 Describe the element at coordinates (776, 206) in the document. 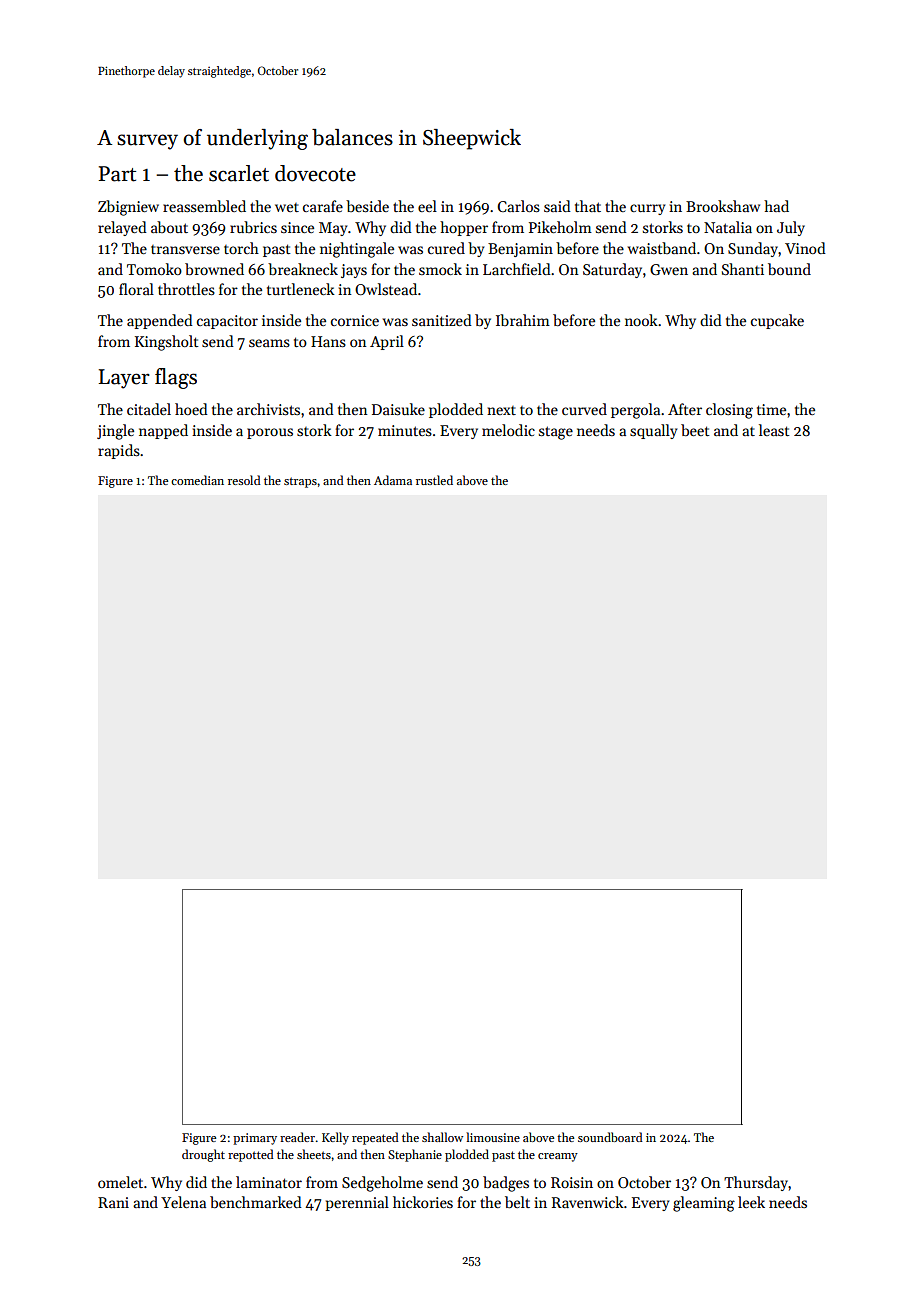

I see `had` at that location.
